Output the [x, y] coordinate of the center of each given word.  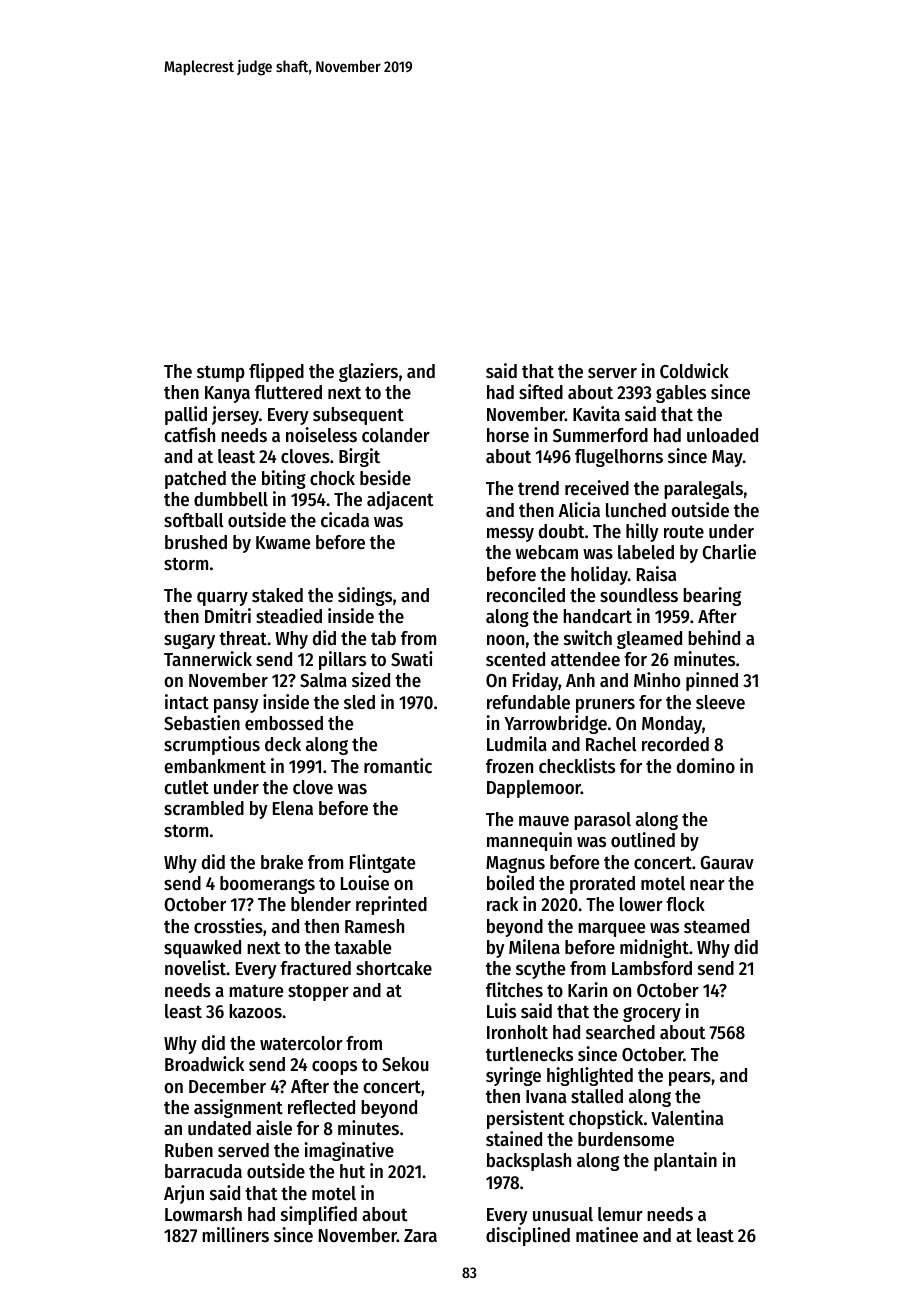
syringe [513, 1076]
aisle [274, 1128]
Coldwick [694, 371]
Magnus [515, 864]
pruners [605, 706]
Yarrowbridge [555, 724]
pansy [236, 706]
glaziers [368, 372]
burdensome [626, 1139]
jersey [235, 415]
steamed [716, 926]
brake [282, 862]
